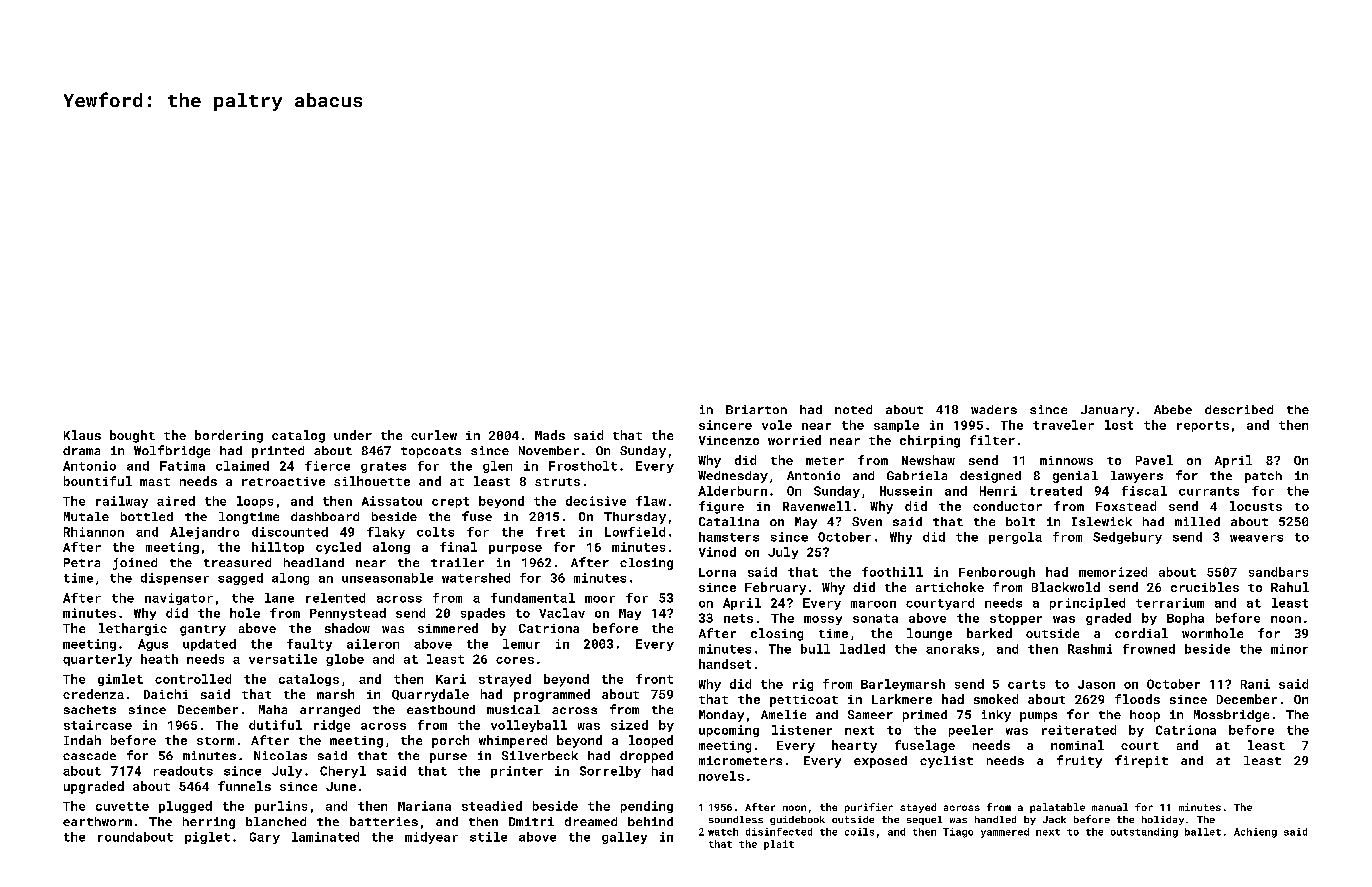 Image resolution: width=1372 pixels, height=887 pixels. What do you see at coordinates (1144, 491) in the page?
I see `fiscal` at bounding box center [1144, 491].
